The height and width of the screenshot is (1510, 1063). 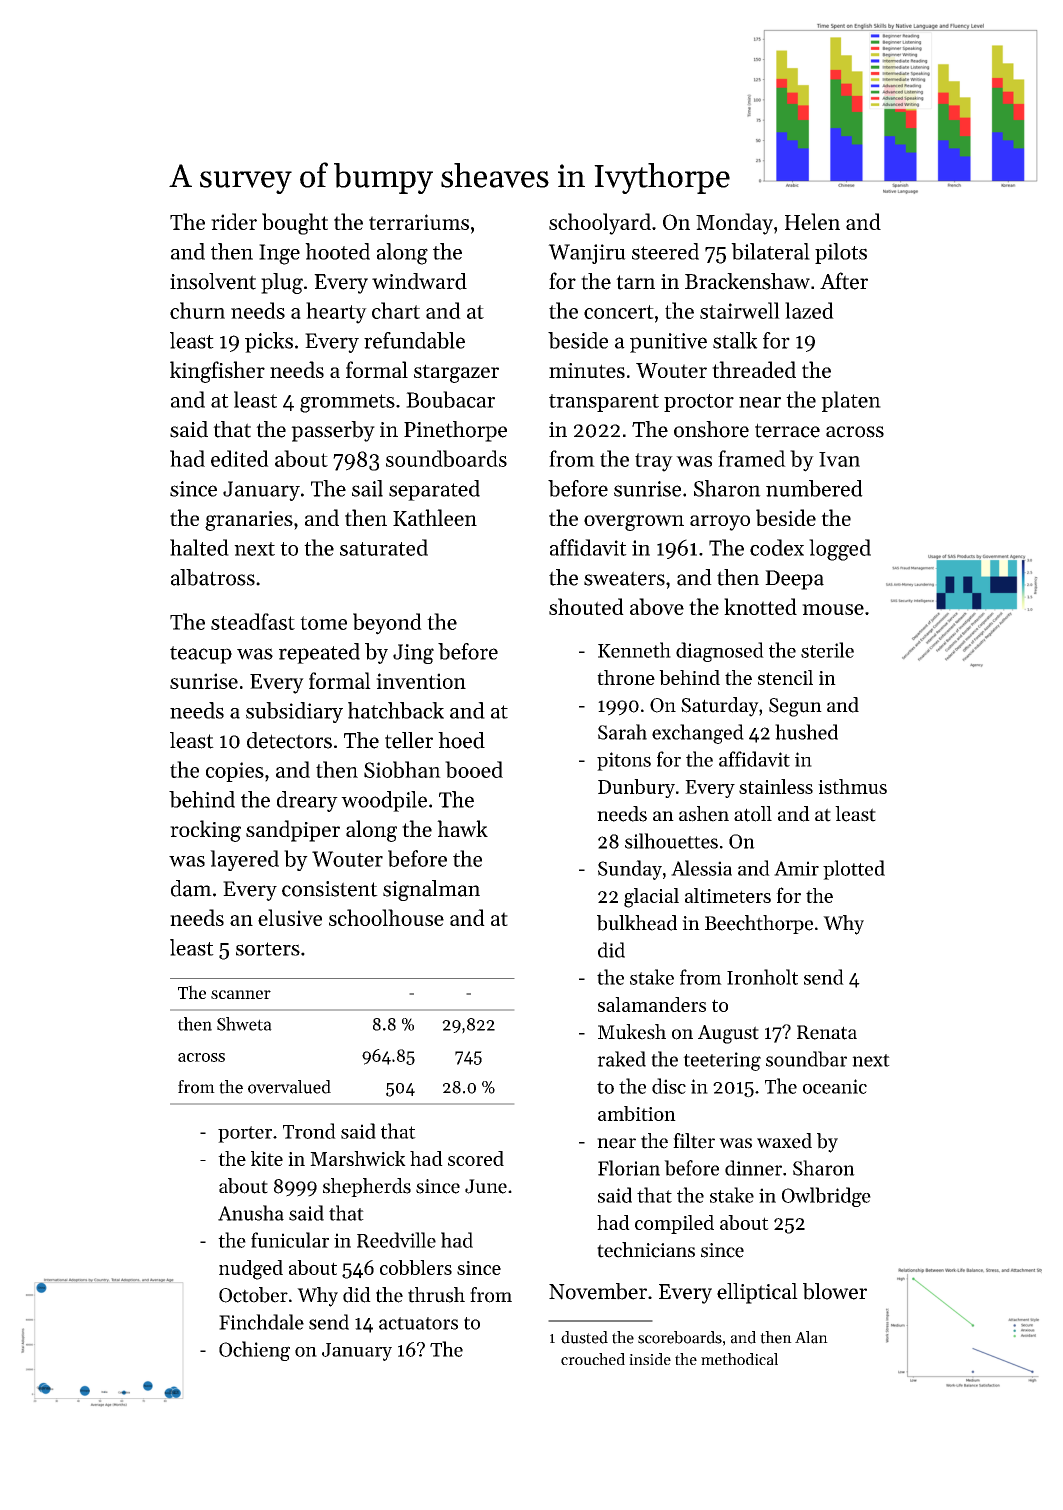 I want to click on Trond, so click(x=309, y=1131).
